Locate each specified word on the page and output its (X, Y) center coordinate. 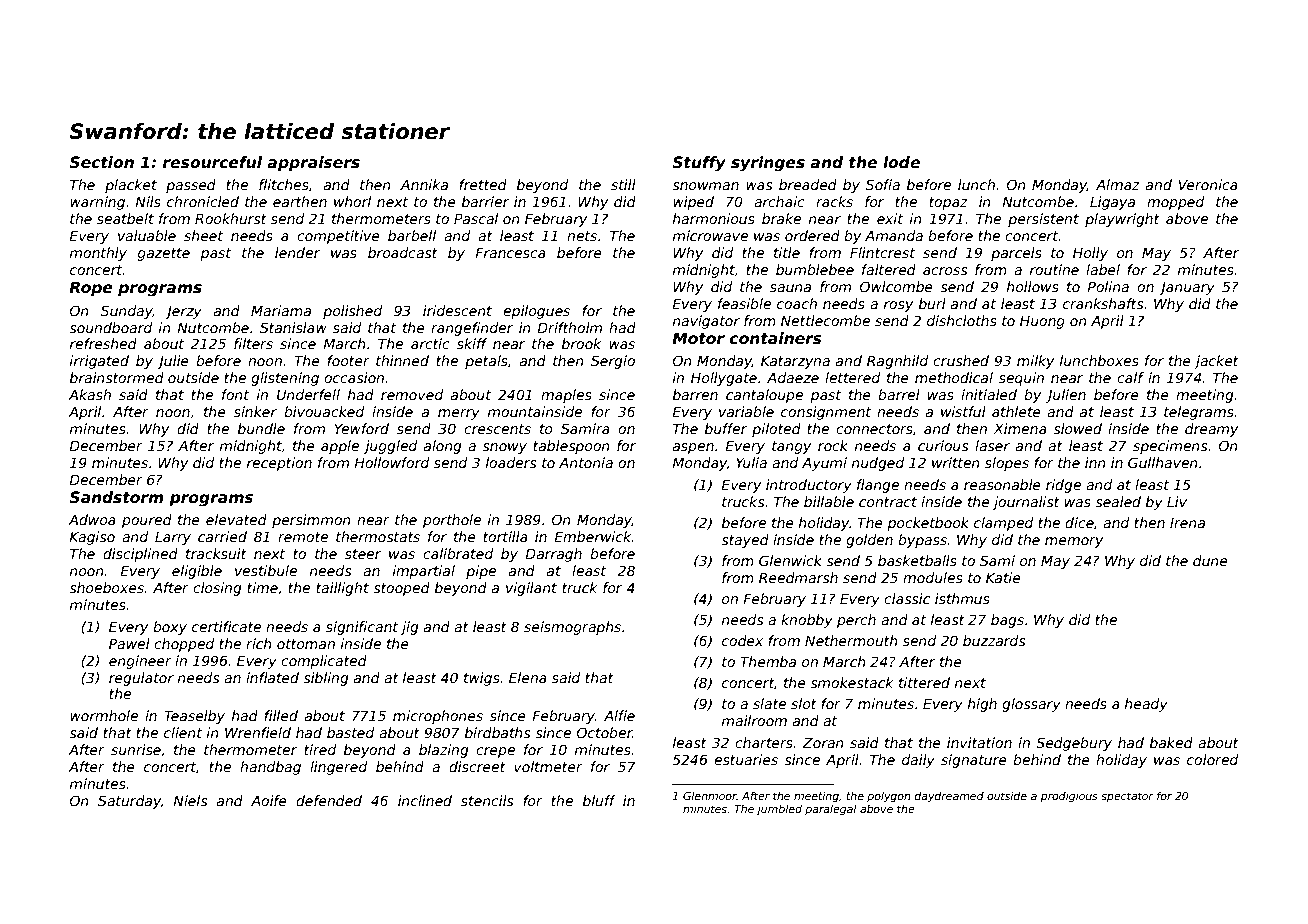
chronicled (203, 201)
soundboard (110, 327)
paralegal (831, 809)
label (1103, 269)
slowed (1077, 428)
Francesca (510, 252)
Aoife (269, 800)
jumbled (779, 809)
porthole (452, 521)
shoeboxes (106, 587)
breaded (808, 184)
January (1187, 288)
